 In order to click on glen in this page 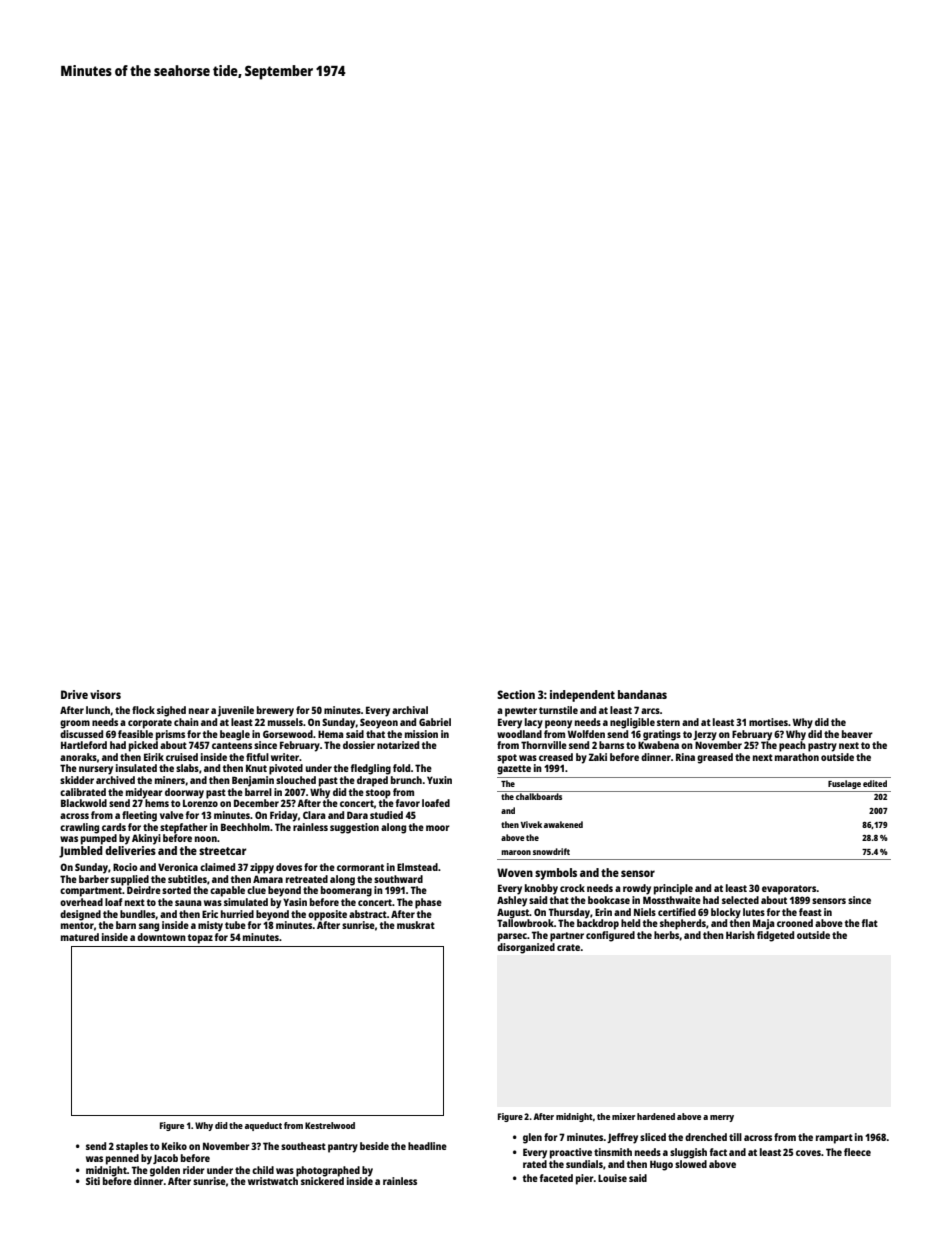, I will do `click(532, 1138)`.
